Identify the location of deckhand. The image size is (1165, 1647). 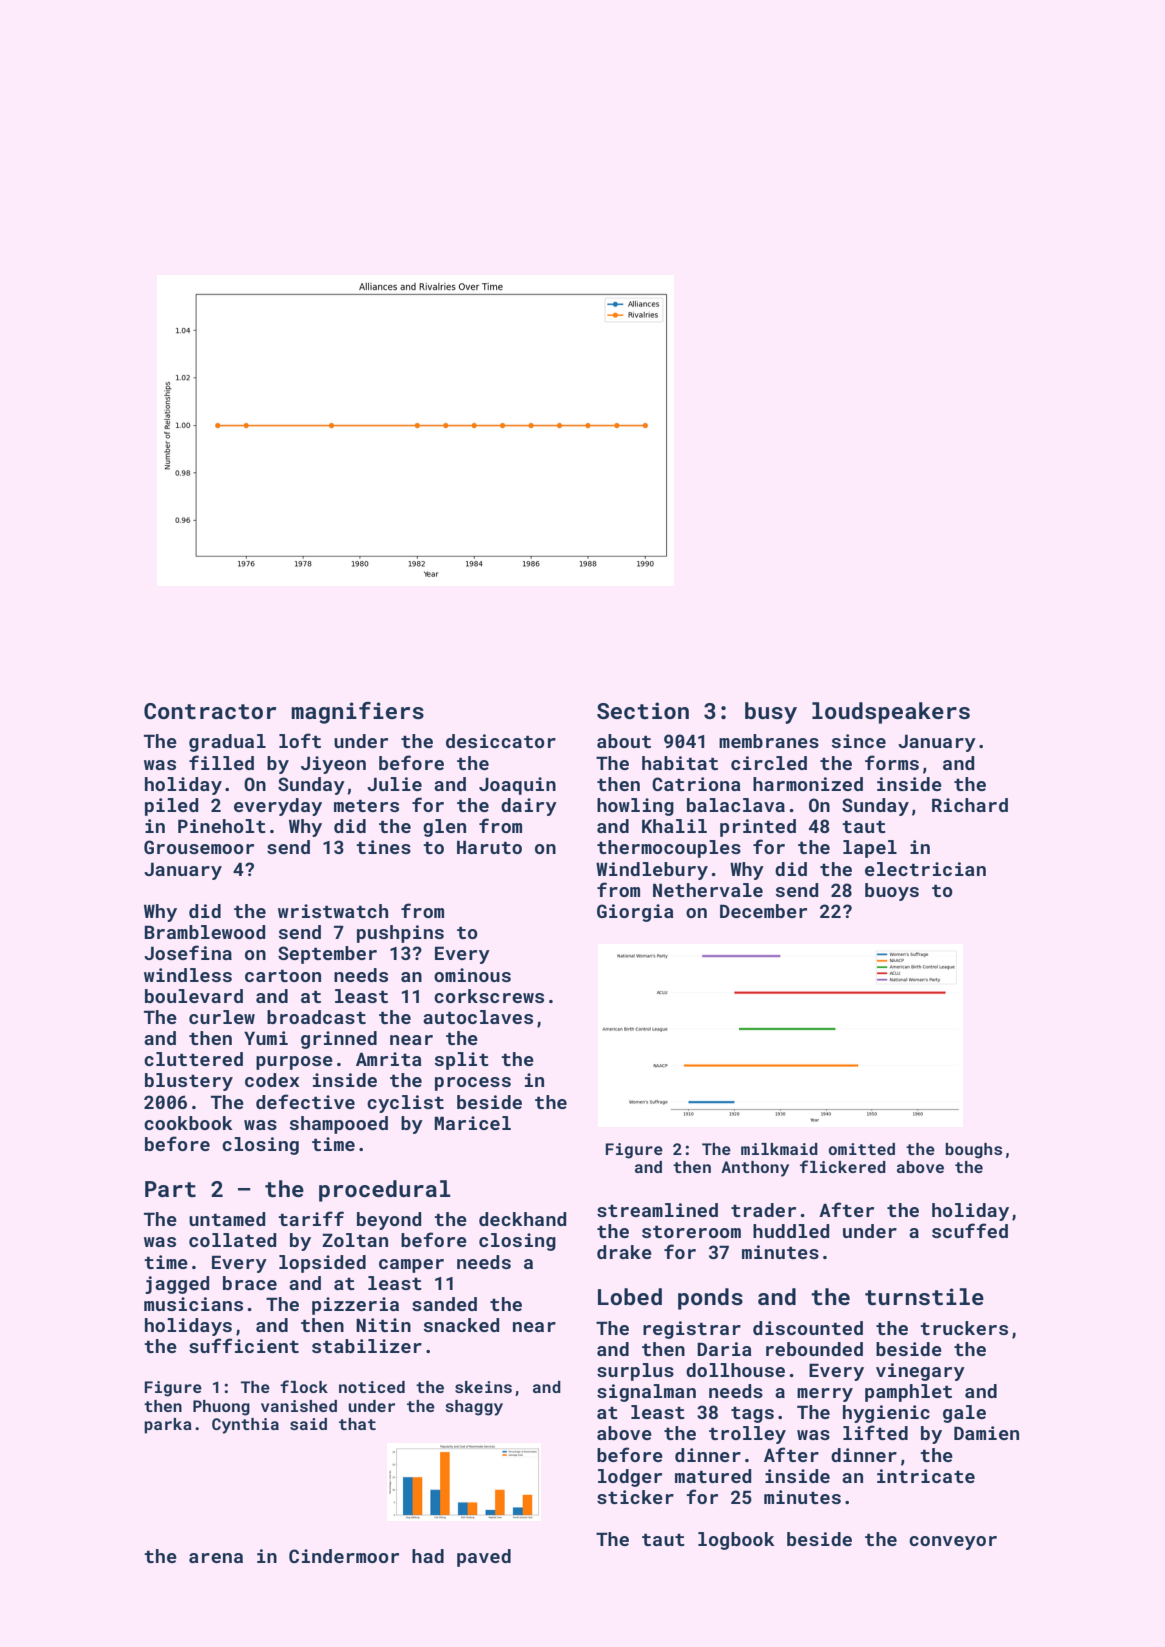
(522, 1219).
